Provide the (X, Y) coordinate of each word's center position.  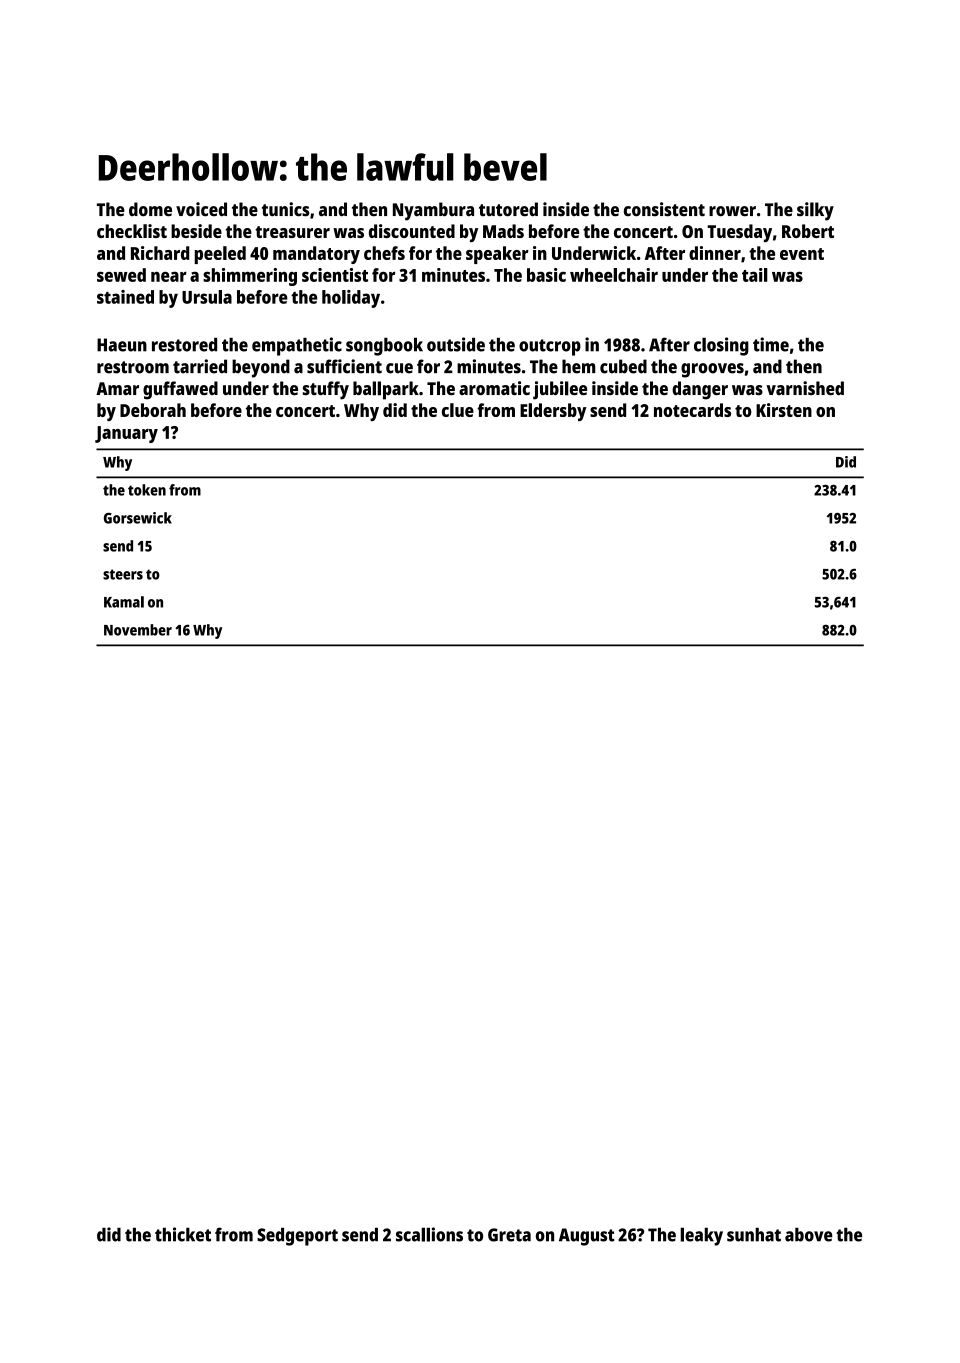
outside (456, 344)
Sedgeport (297, 1237)
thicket (183, 1234)
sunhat (754, 1235)
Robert (808, 231)
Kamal (124, 602)
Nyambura (433, 211)
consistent (664, 209)
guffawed (180, 390)
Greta (509, 1235)
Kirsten (784, 410)
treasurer (292, 232)
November (138, 630)
